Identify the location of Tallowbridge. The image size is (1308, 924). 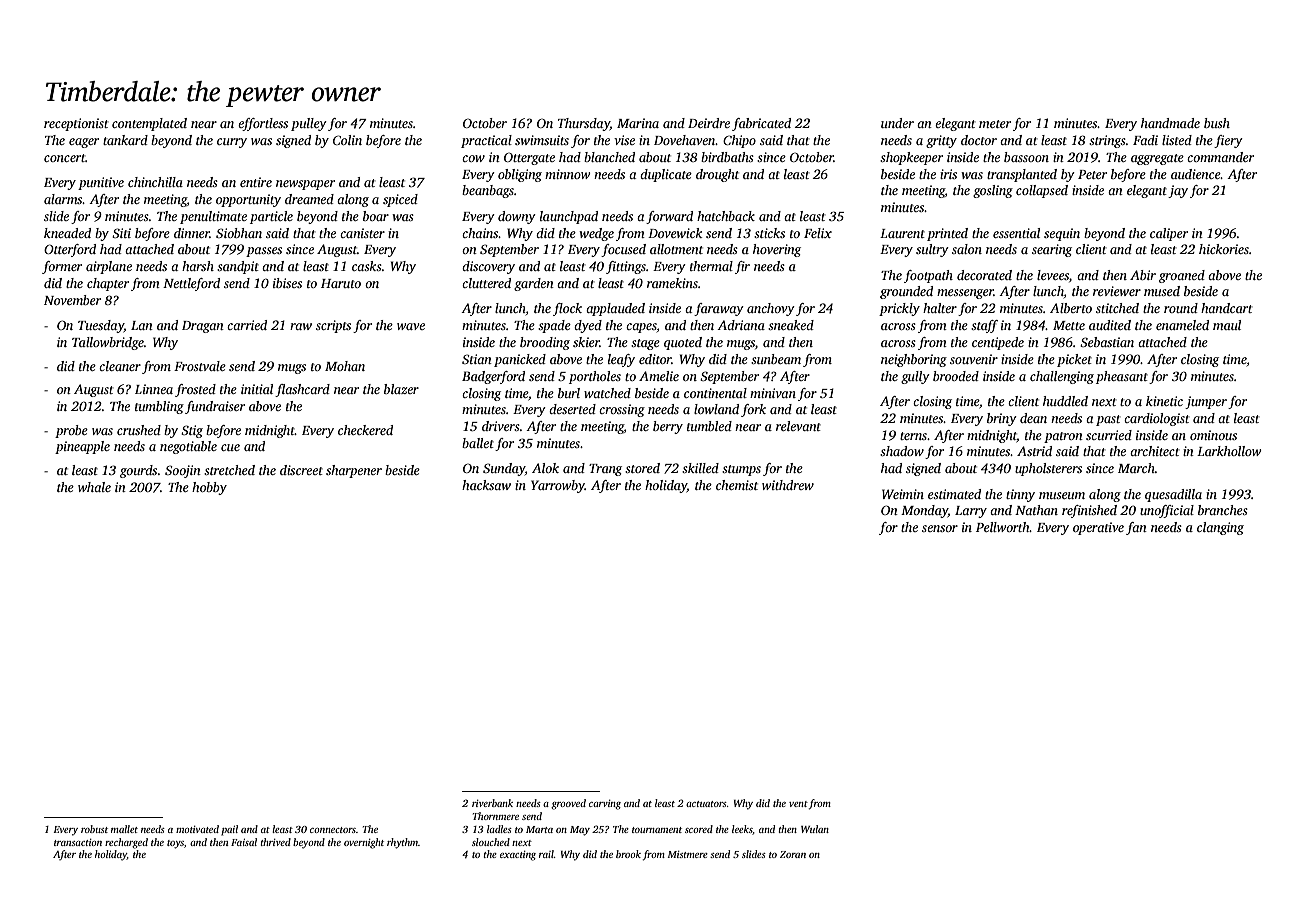
(108, 343).
